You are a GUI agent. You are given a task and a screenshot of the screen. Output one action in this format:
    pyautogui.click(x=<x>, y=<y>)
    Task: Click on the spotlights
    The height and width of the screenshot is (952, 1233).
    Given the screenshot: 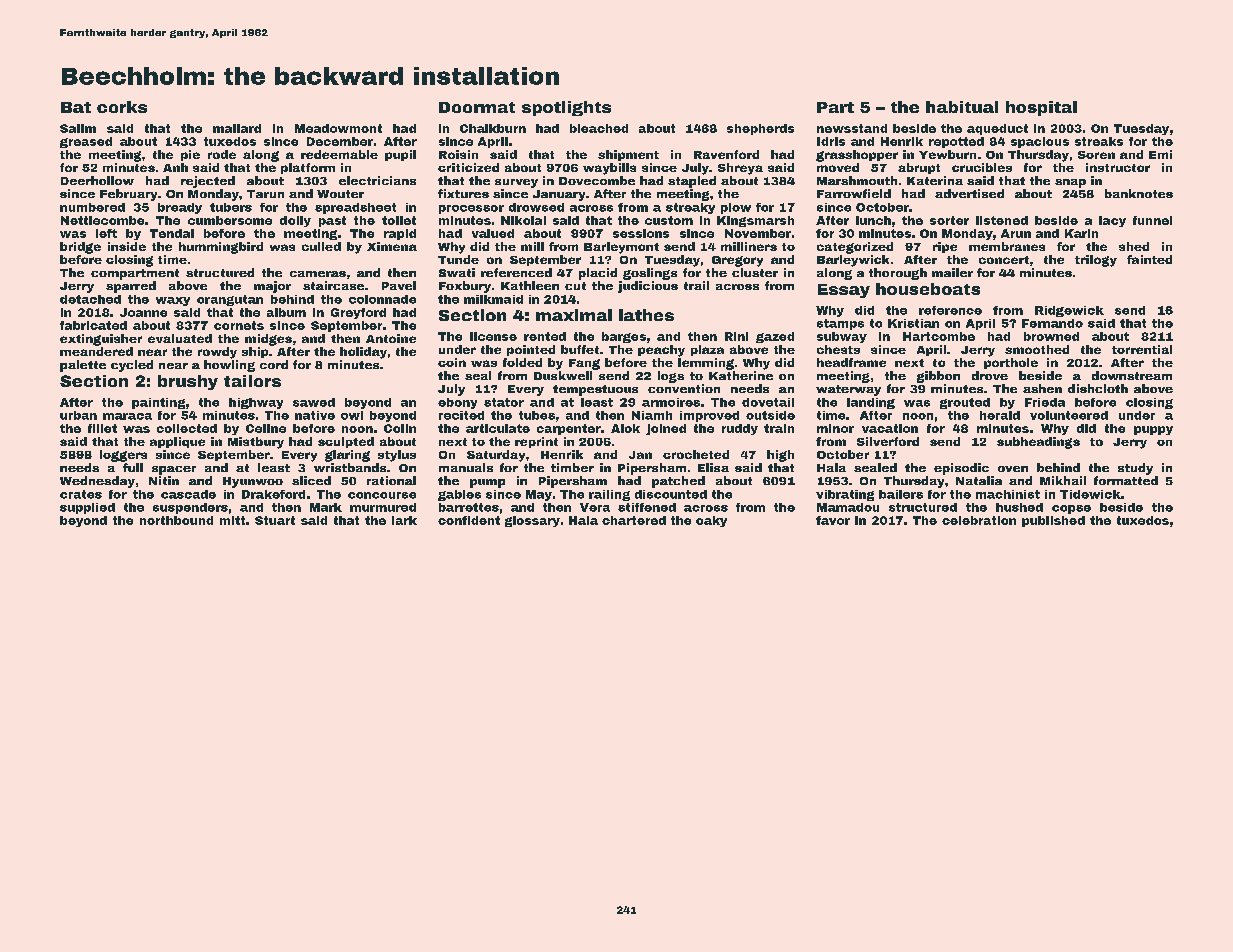 What is the action you would take?
    pyautogui.click(x=566, y=108)
